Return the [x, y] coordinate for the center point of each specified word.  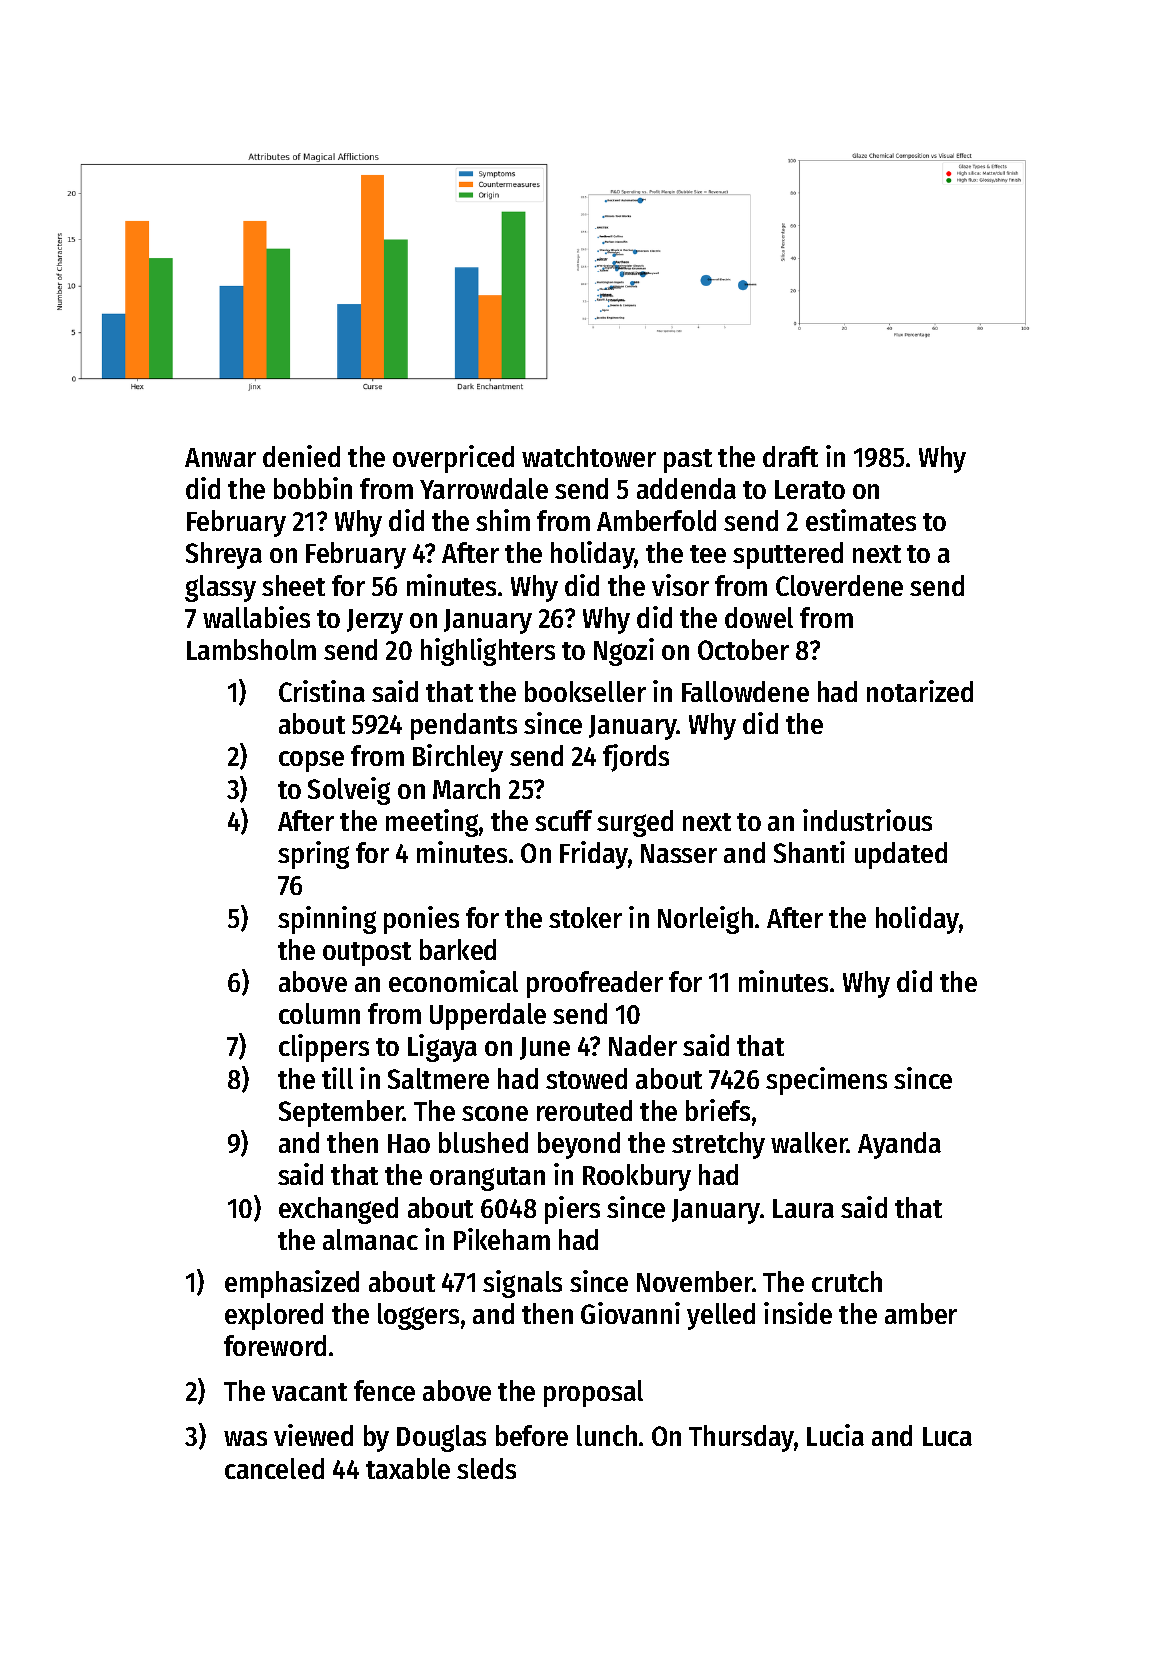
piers [572, 1210]
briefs [718, 1110]
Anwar [220, 457]
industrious [867, 820]
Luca [947, 1436]
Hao [409, 1143]
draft [790, 456]
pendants [464, 726]
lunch [607, 1435]
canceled [274, 1468]
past [688, 461]
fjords [636, 758]
